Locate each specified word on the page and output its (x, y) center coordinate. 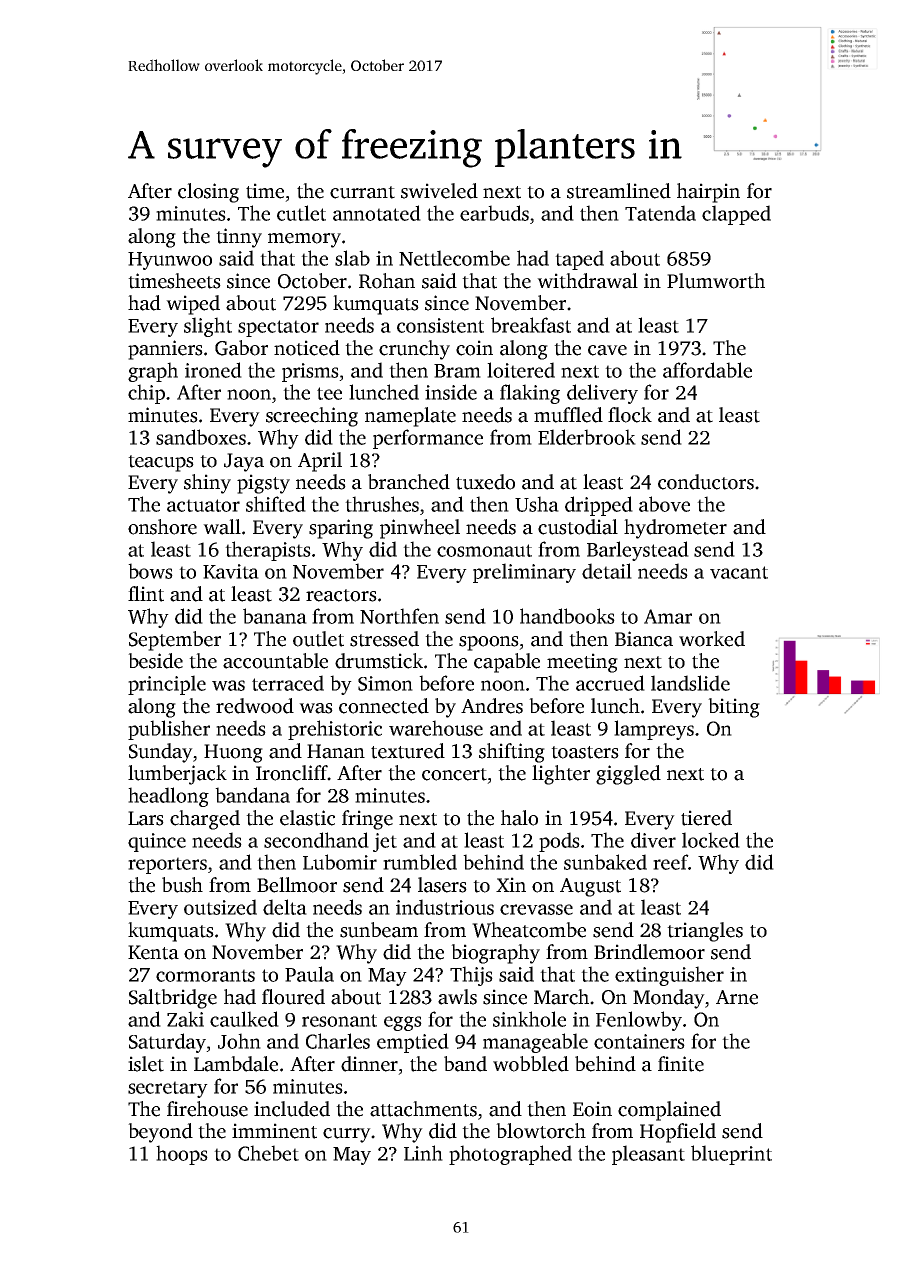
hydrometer (675, 529)
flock (630, 415)
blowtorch (541, 1131)
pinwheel (420, 529)
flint (146, 594)
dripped (599, 506)
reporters (167, 865)
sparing (341, 529)
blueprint (731, 1155)
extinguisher (669, 976)
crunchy (414, 350)
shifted (276, 504)
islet (146, 1064)
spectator (278, 328)
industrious (445, 907)
